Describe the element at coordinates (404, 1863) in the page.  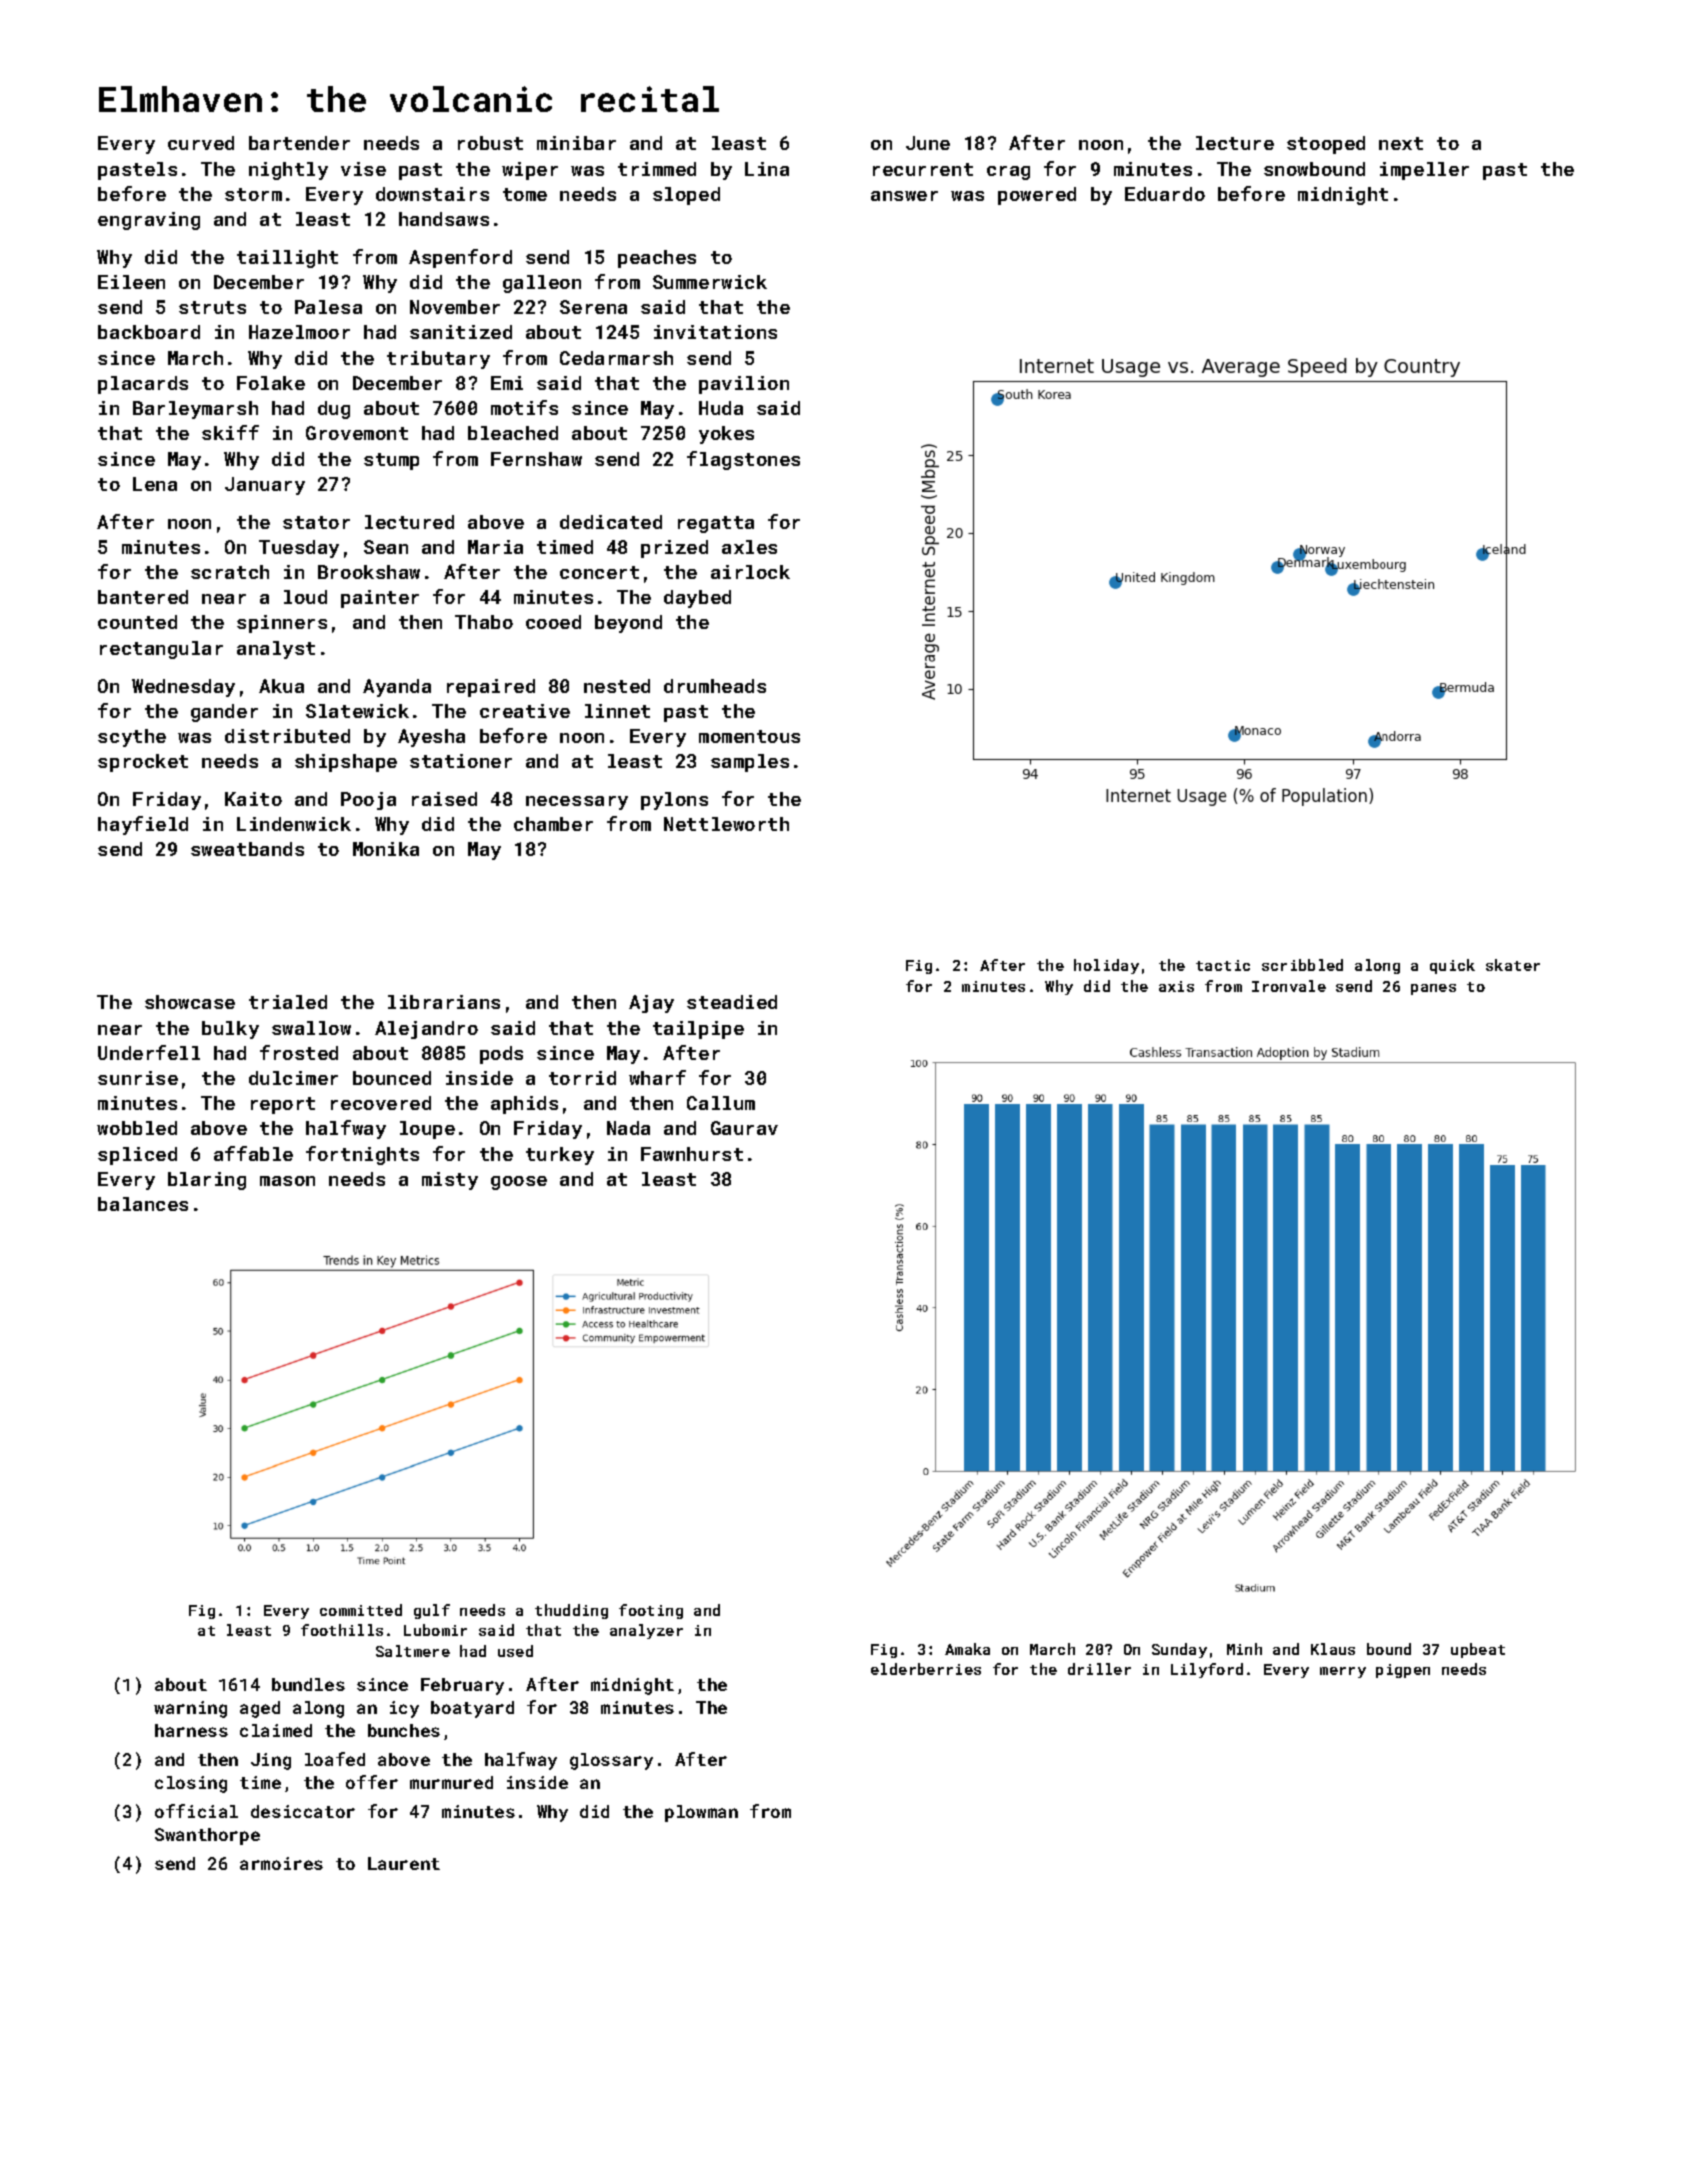
I see `Laurent` at that location.
